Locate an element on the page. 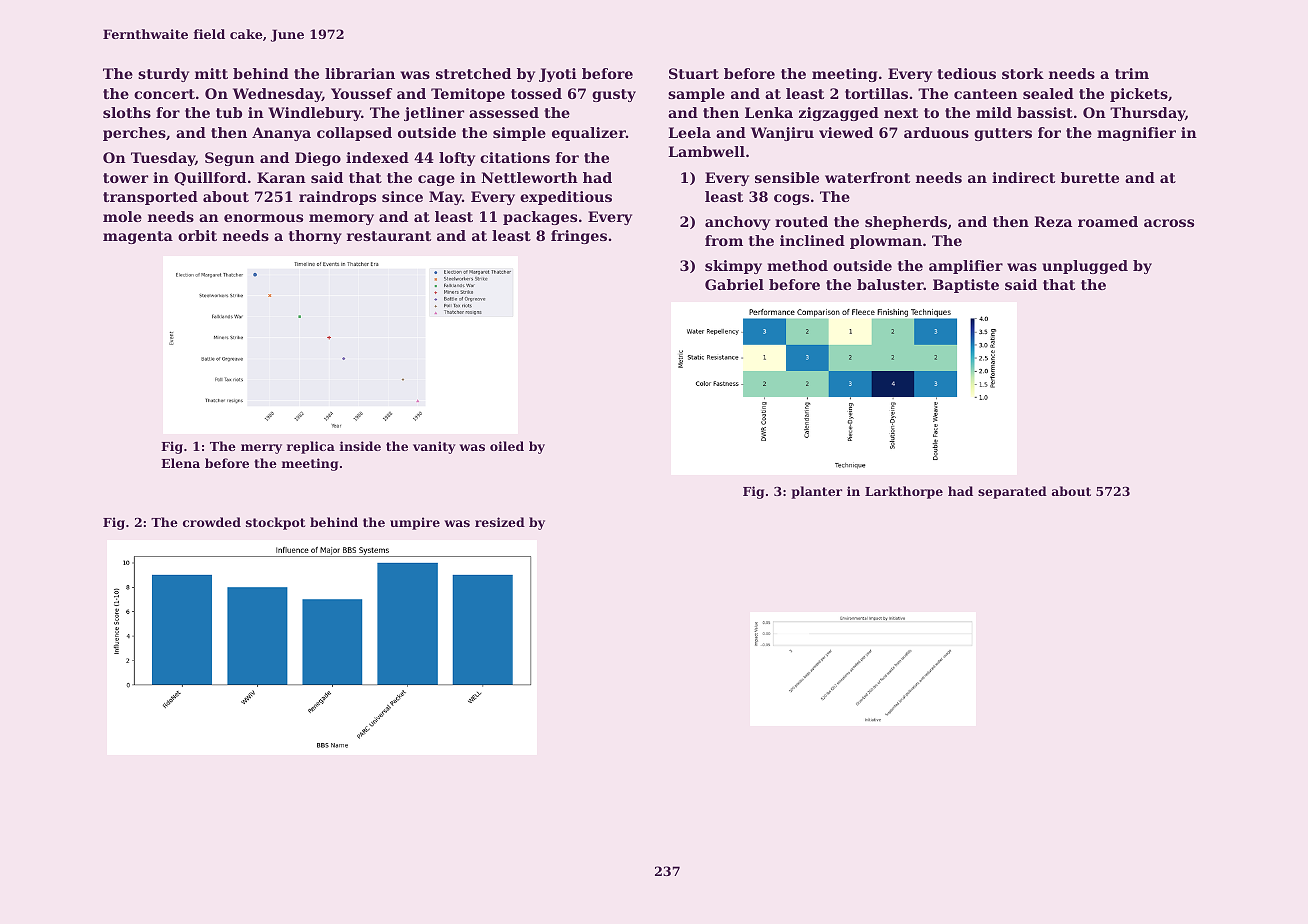  Segun is located at coordinates (230, 159).
